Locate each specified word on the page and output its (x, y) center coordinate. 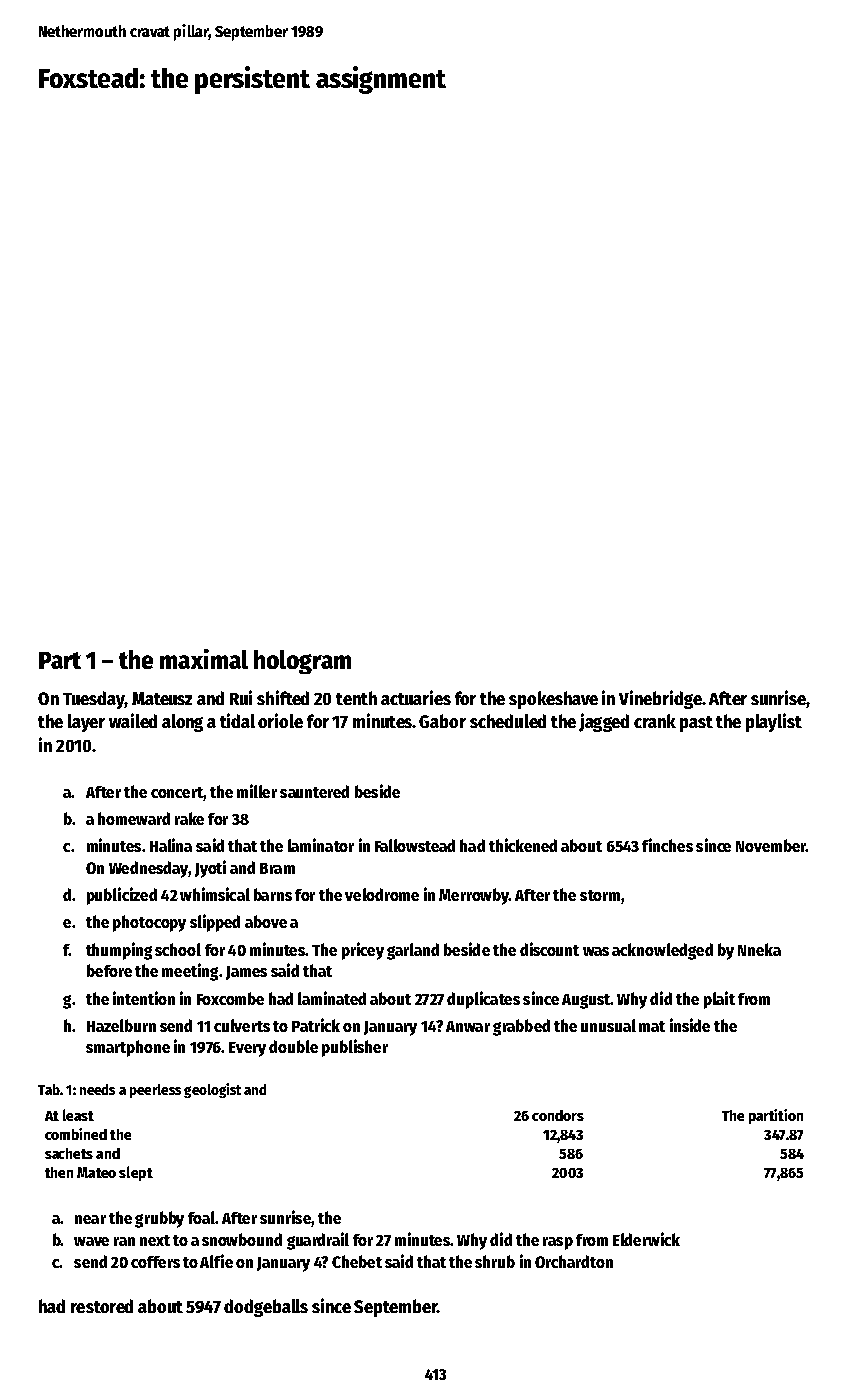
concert (177, 792)
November (771, 845)
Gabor (442, 721)
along (182, 723)
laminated (332, 998)
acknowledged (662, 951)
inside (690, 1025)
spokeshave (553, 700)
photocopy (149, 923)
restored (102, 1306)
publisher (355, 1048)
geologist (212, 1090)
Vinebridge (660, 699)
